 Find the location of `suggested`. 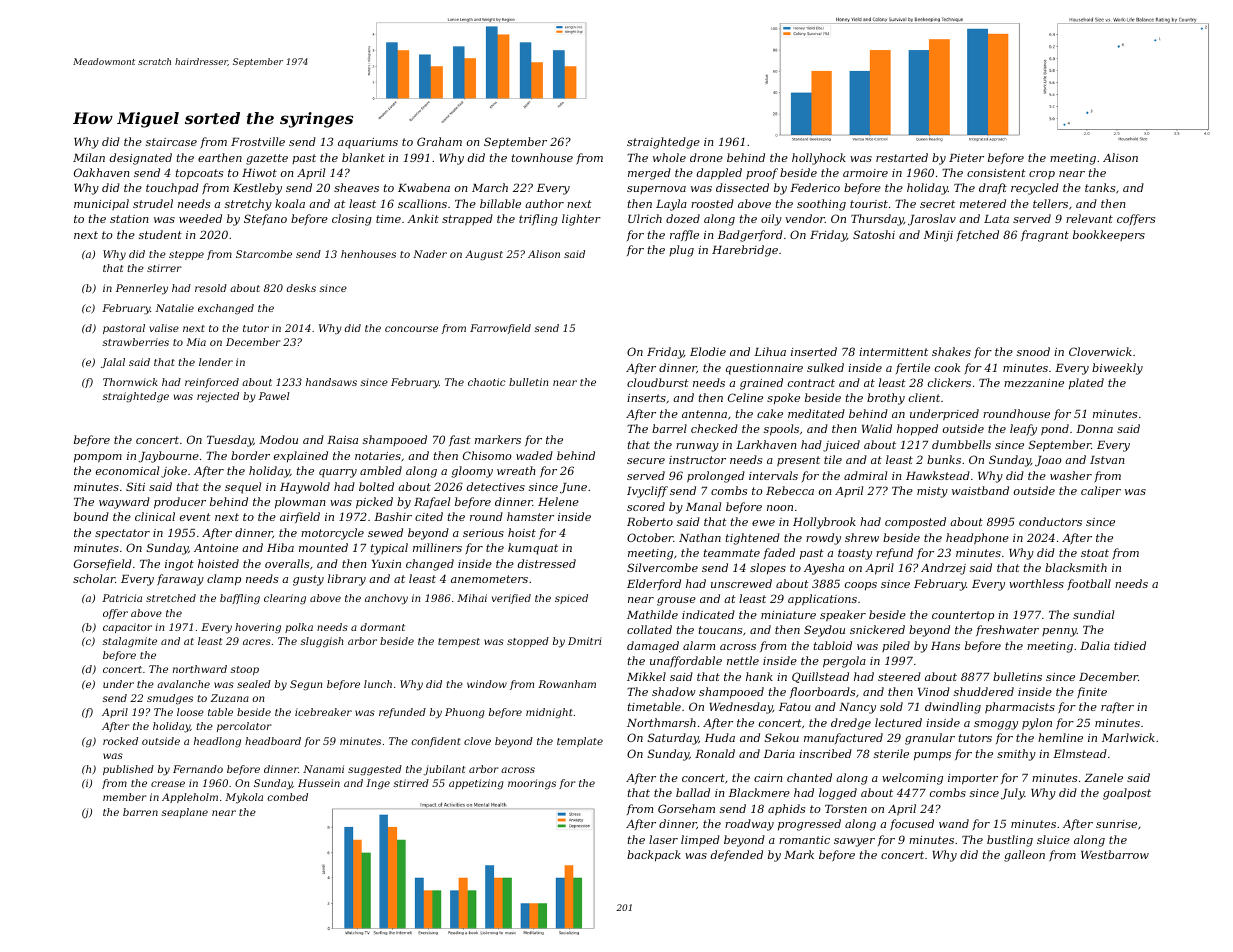

suggested is located at coordinates (375, 770).
